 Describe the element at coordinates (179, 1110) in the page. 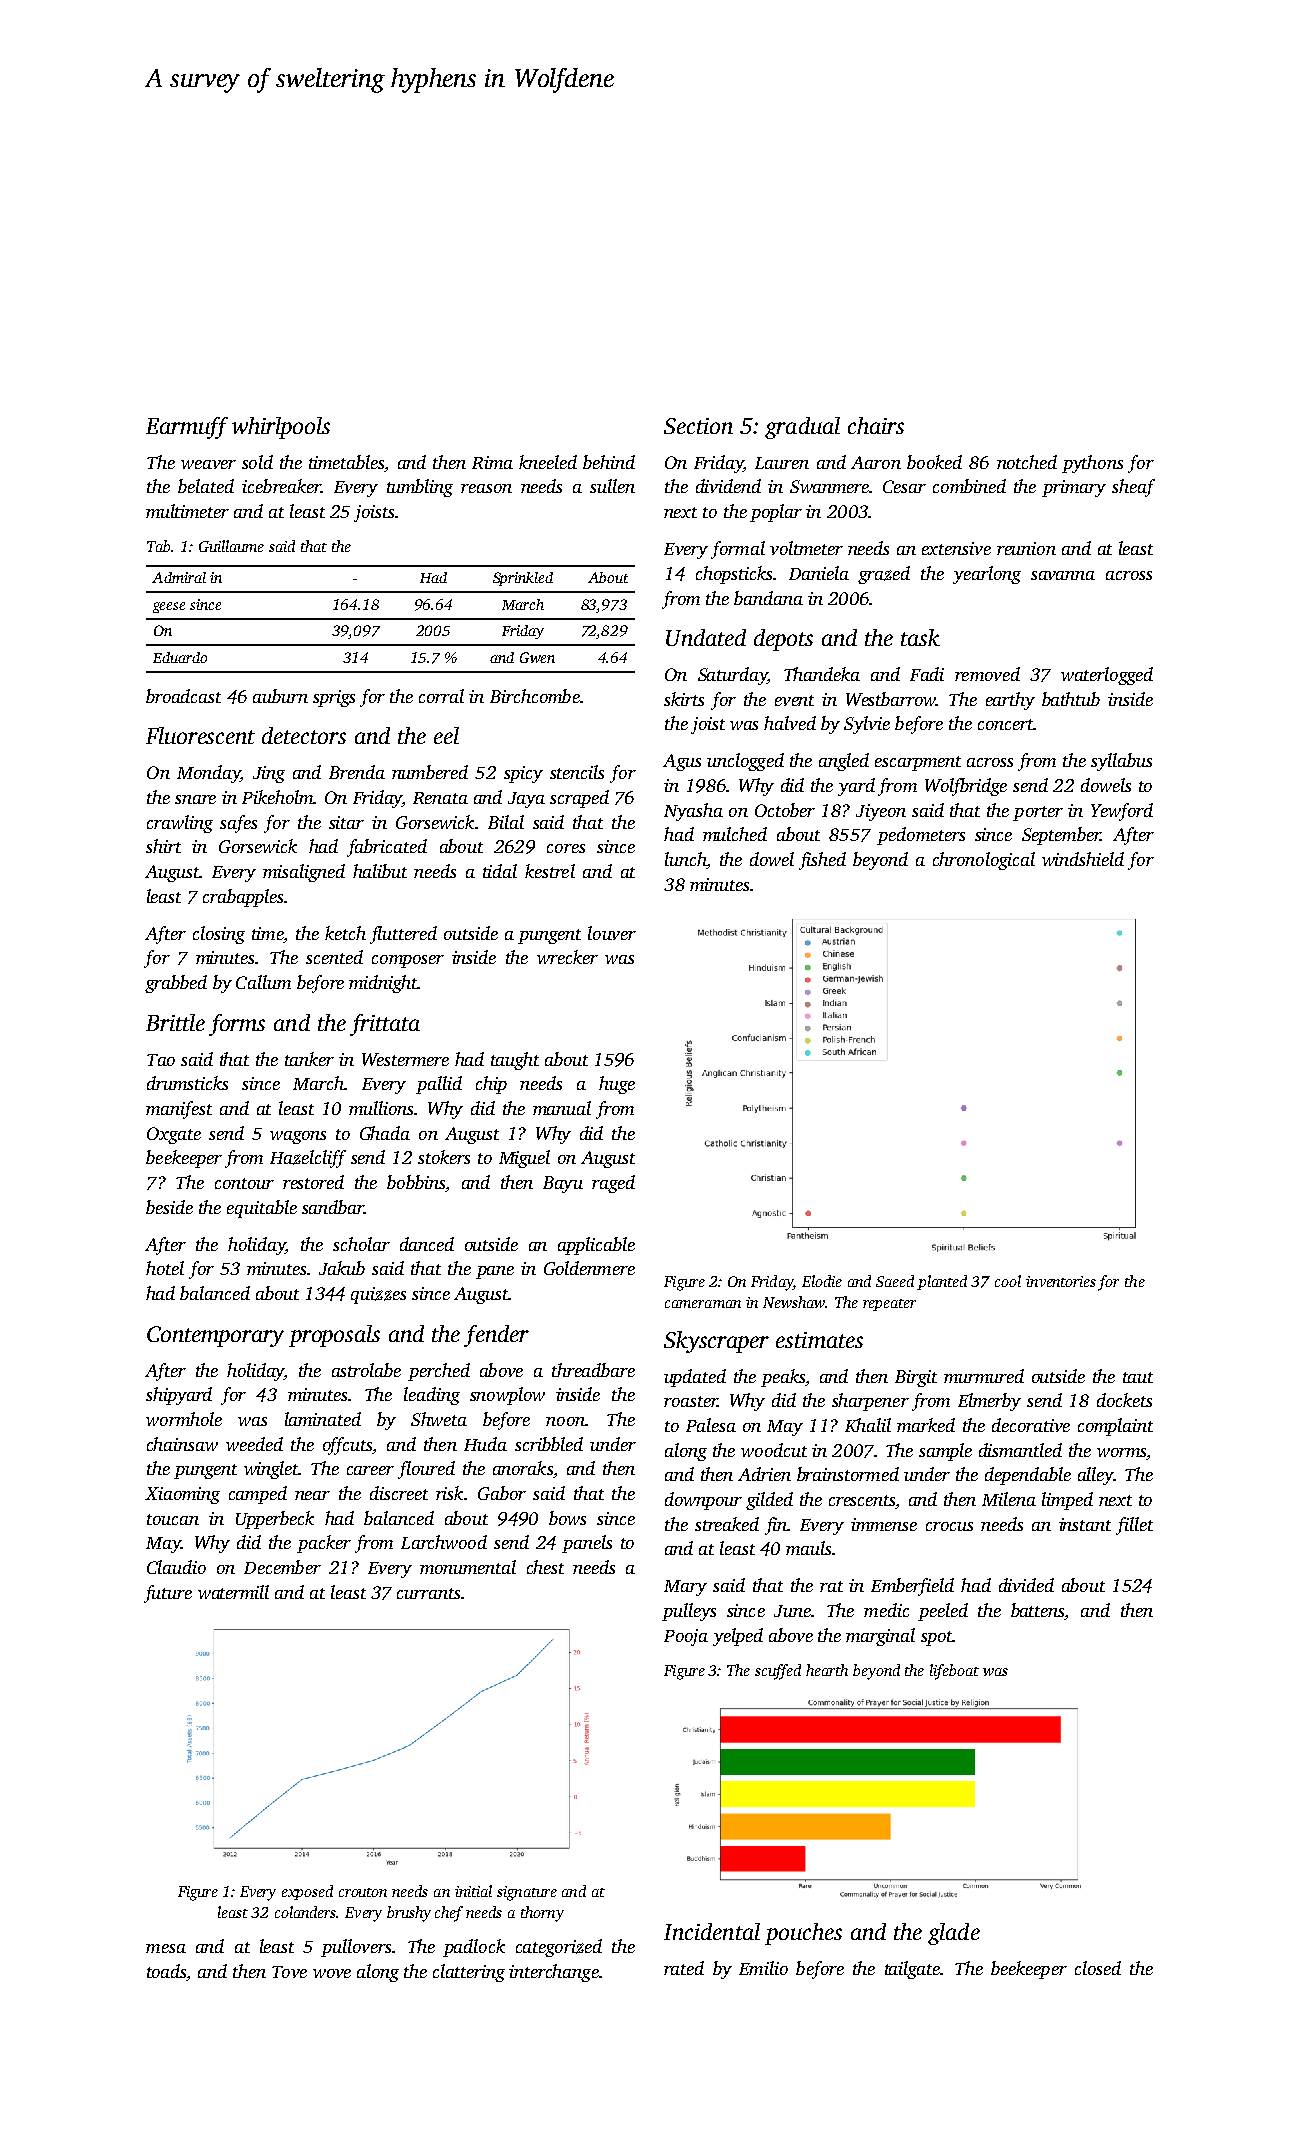

I see `manifest` at that location.
